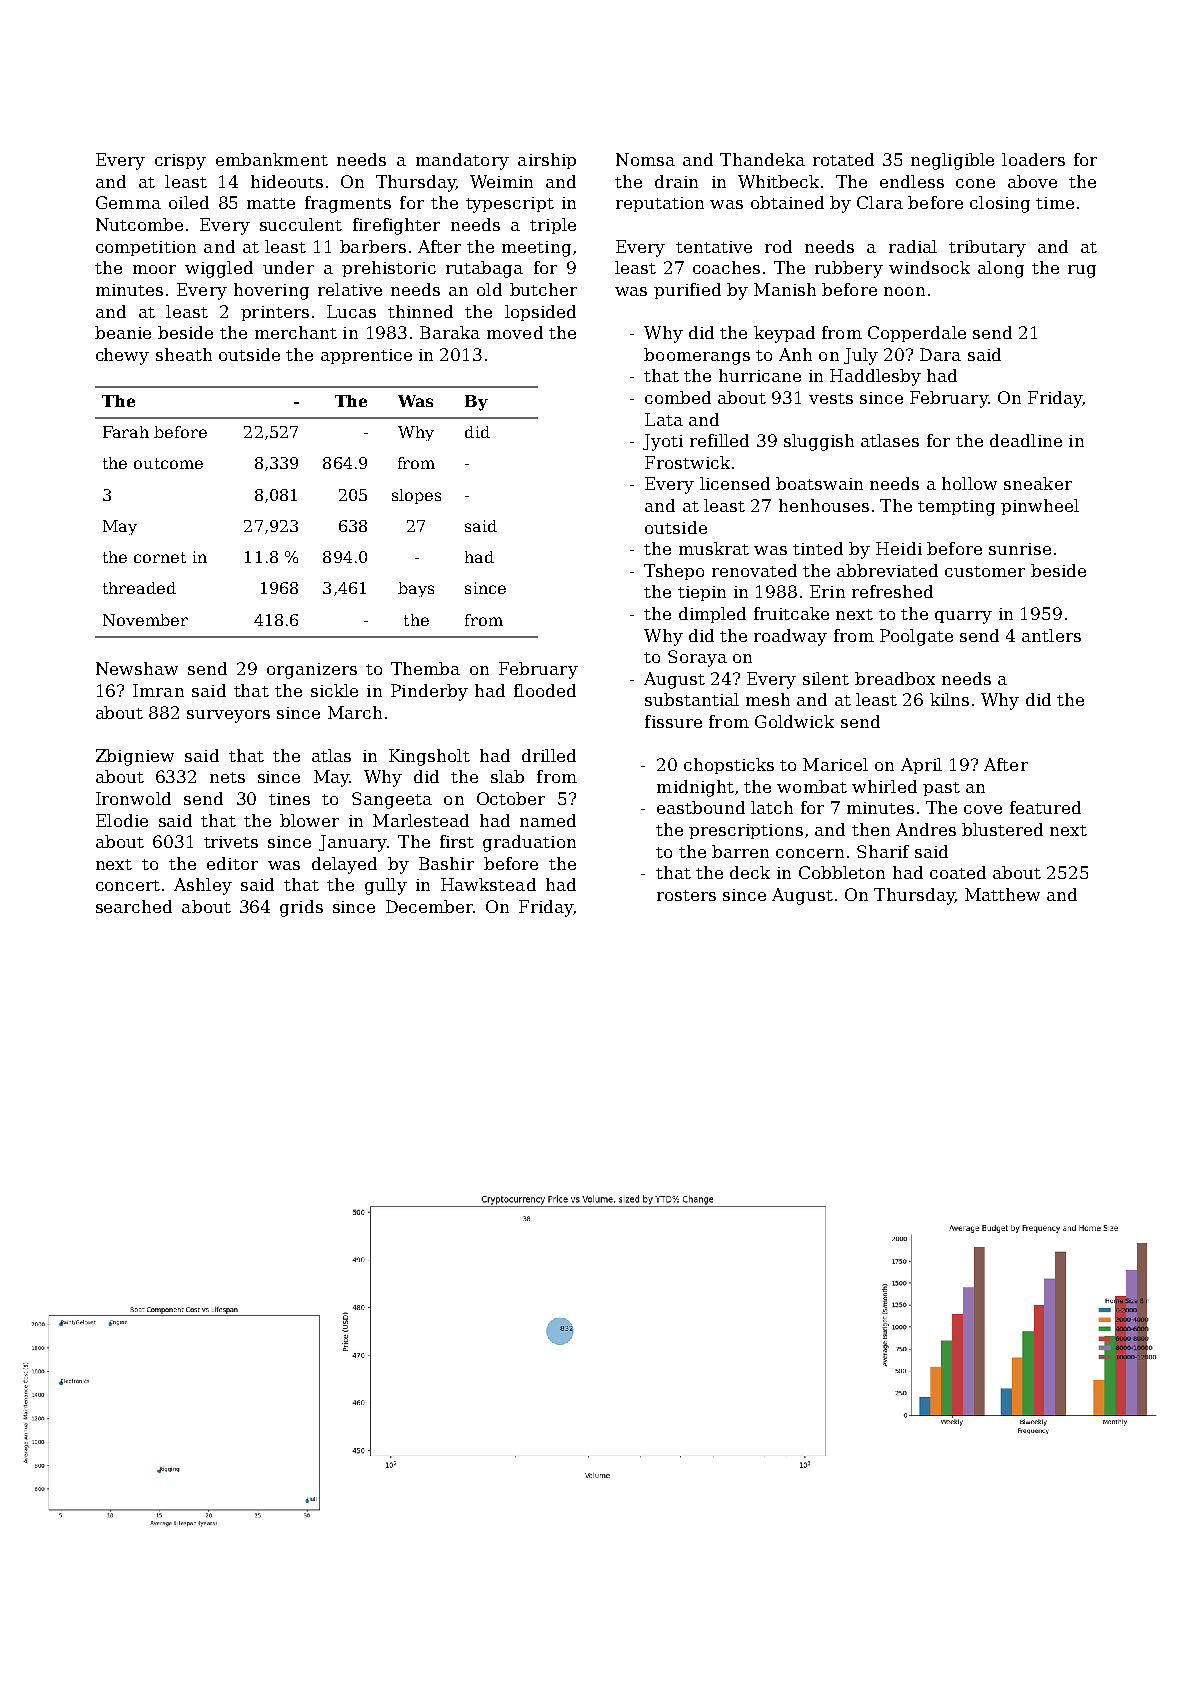  Describe the element at coordinates (135, 757) in the screenshot. I see `Zbigniew` at that location.
